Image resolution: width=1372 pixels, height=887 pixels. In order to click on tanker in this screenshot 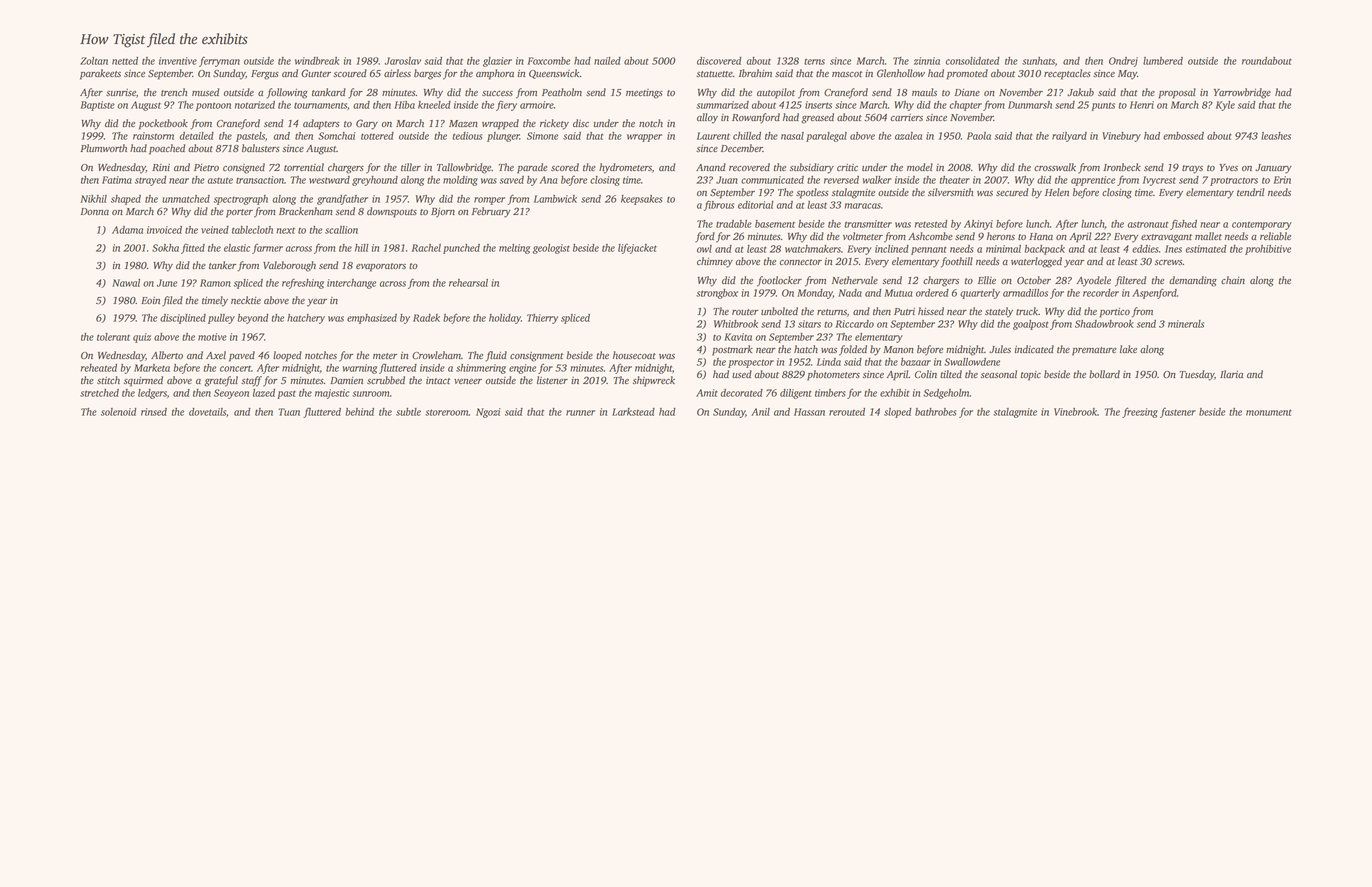, I will do `click(222, 265)`.
